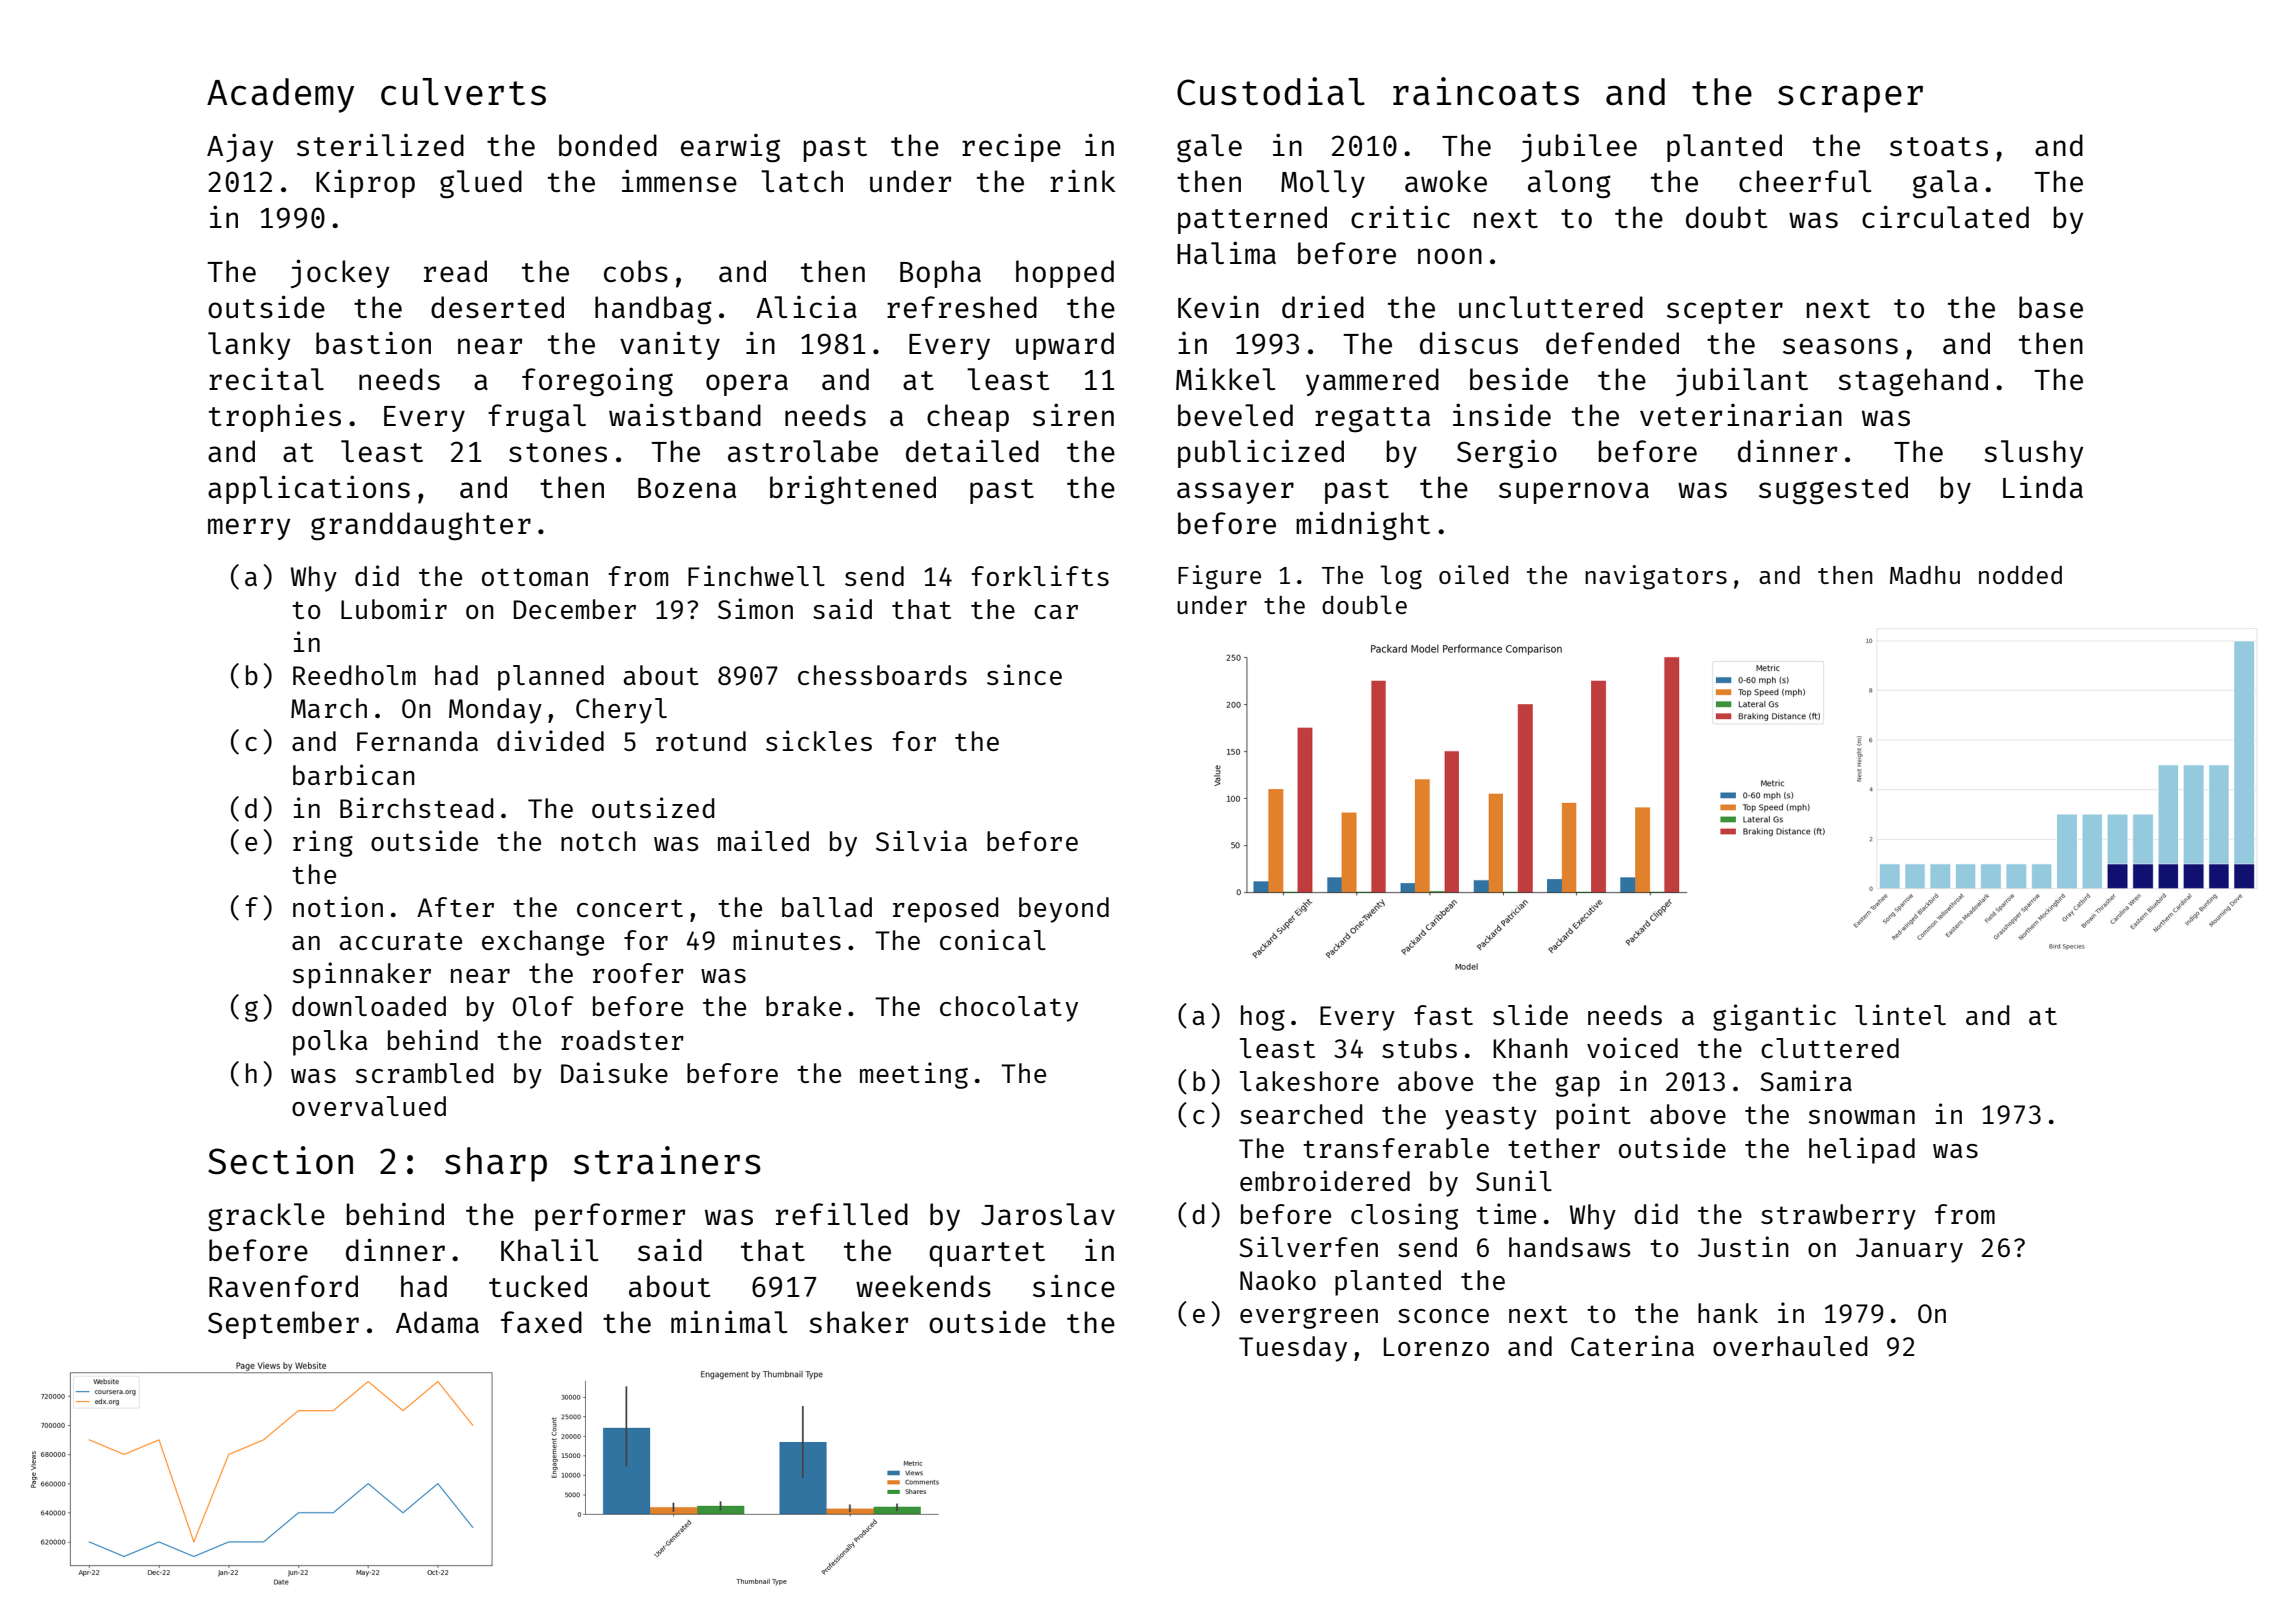 This page has height=1620, width=2292. Describe the element at coordinates (1436, 1346) in the page. I see `Lorenzo` at that location.
